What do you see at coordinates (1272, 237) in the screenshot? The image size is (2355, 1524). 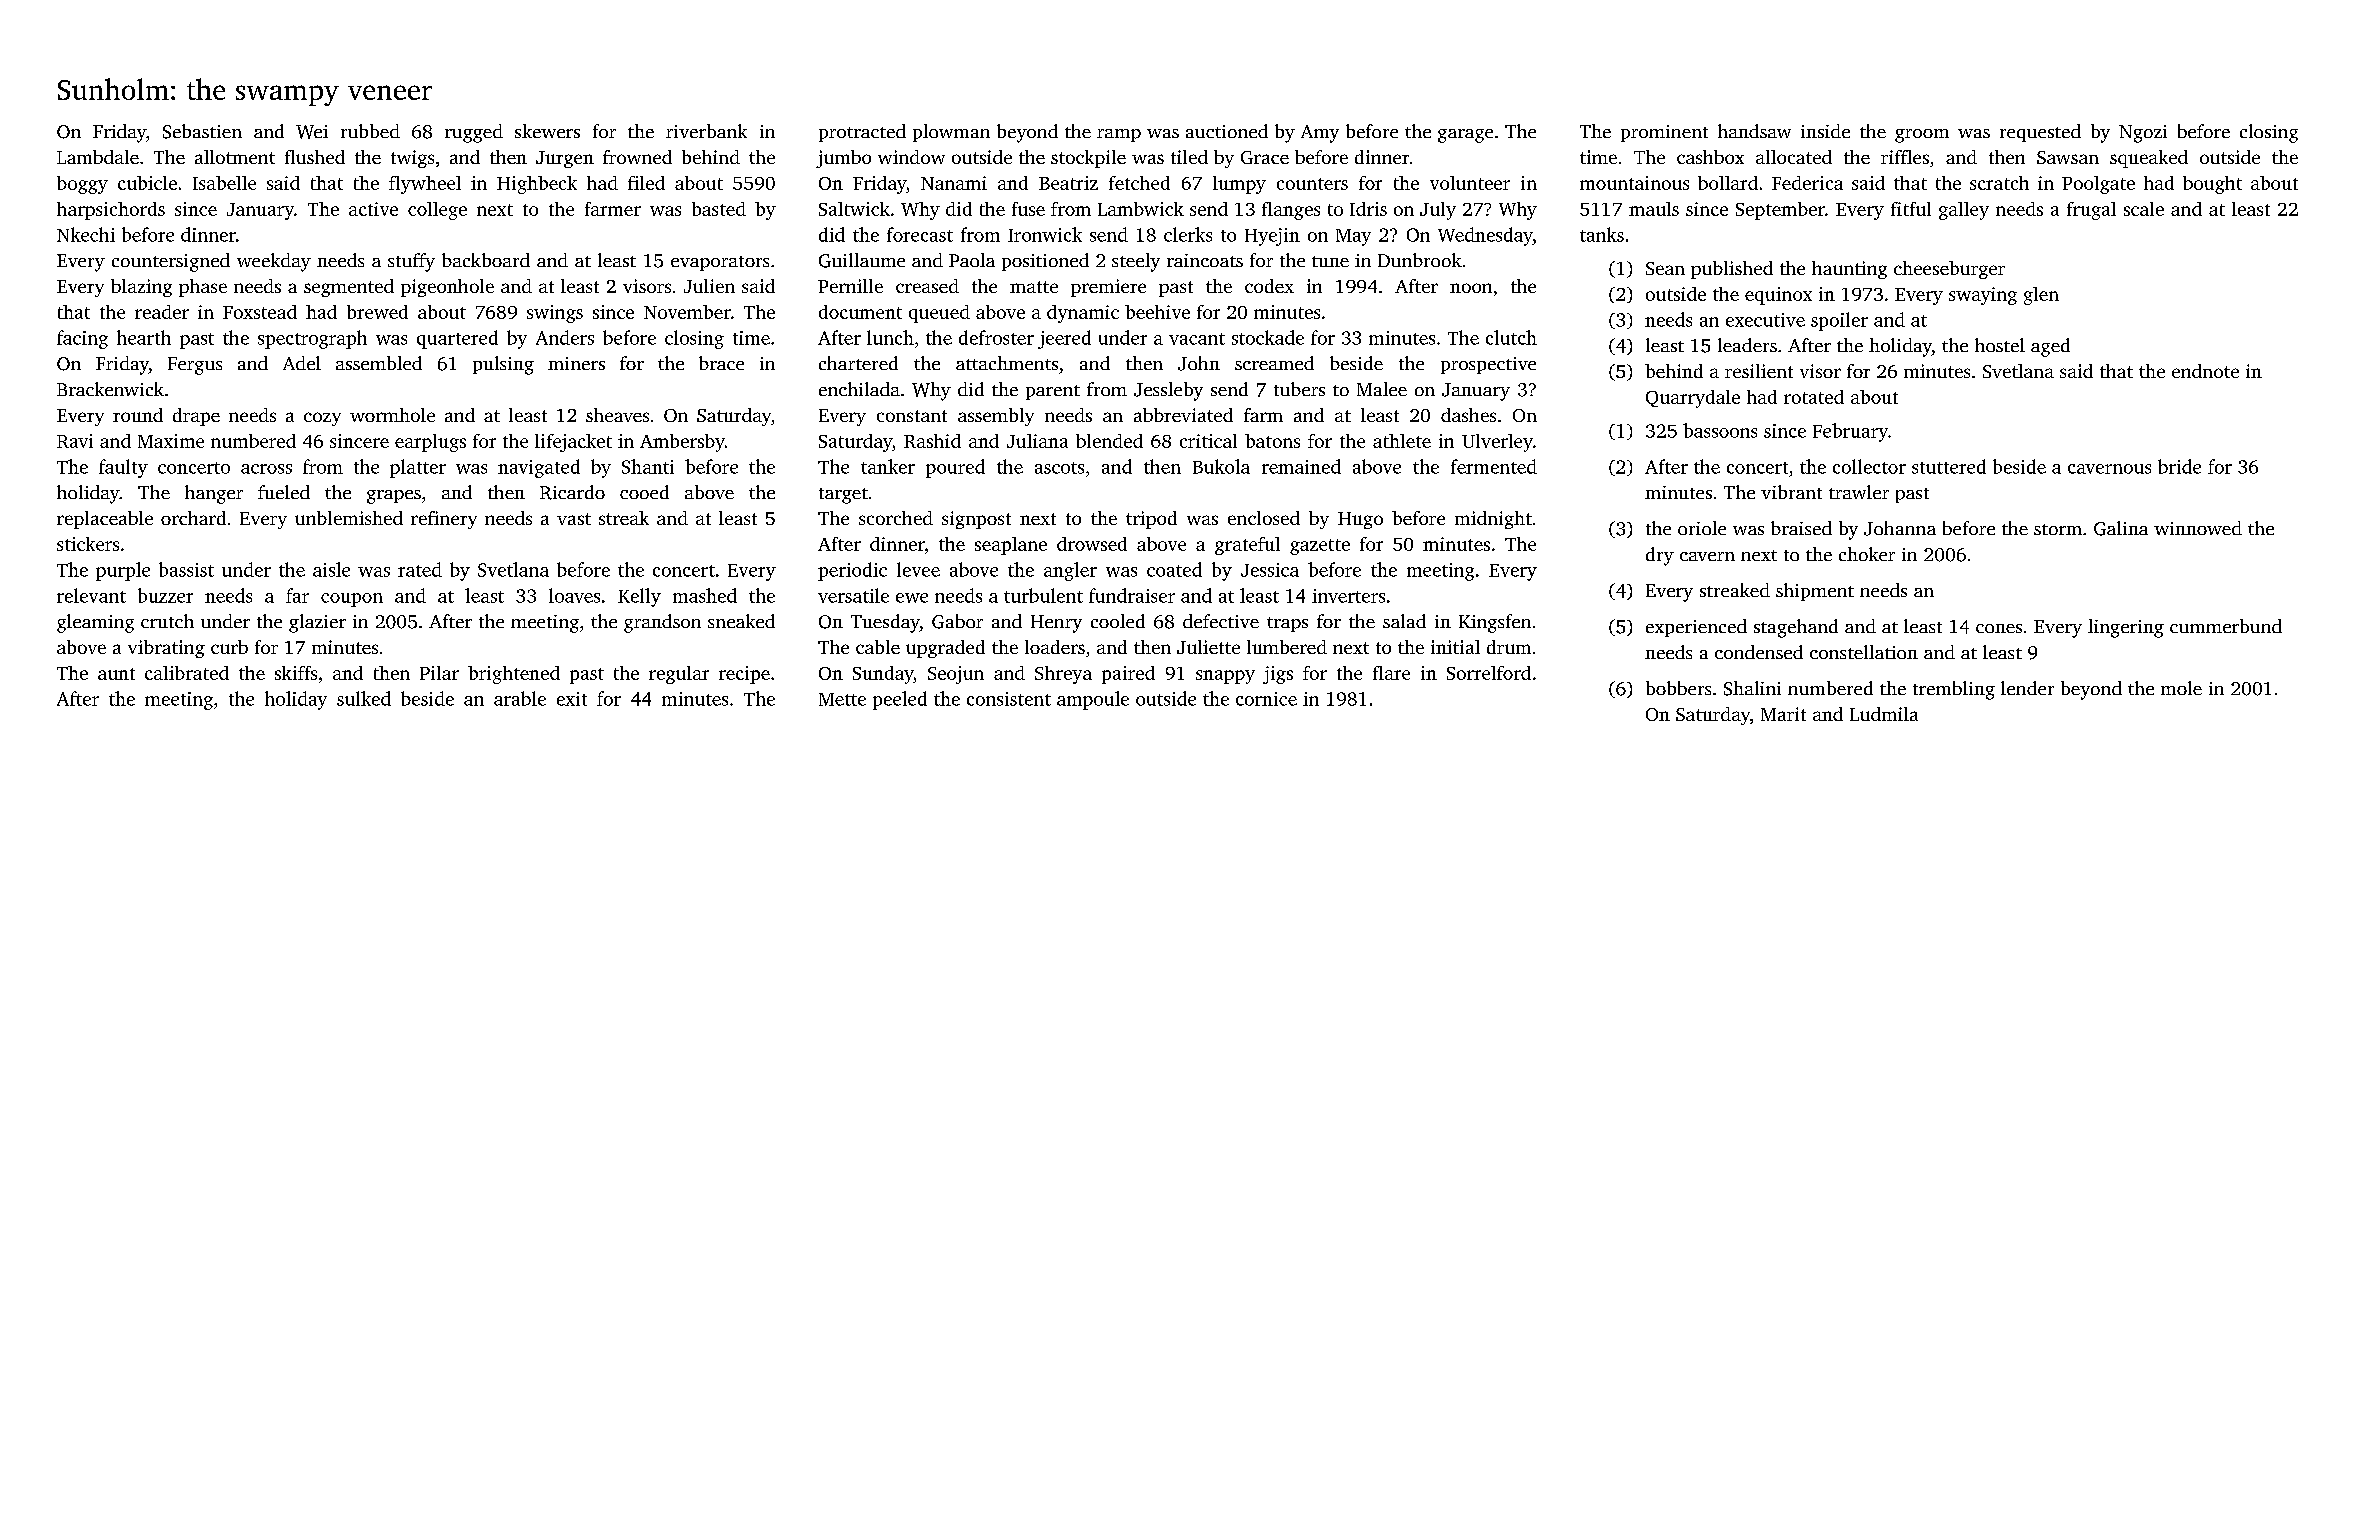 I see `Hyejin` at bounding box center [1272, 237].
